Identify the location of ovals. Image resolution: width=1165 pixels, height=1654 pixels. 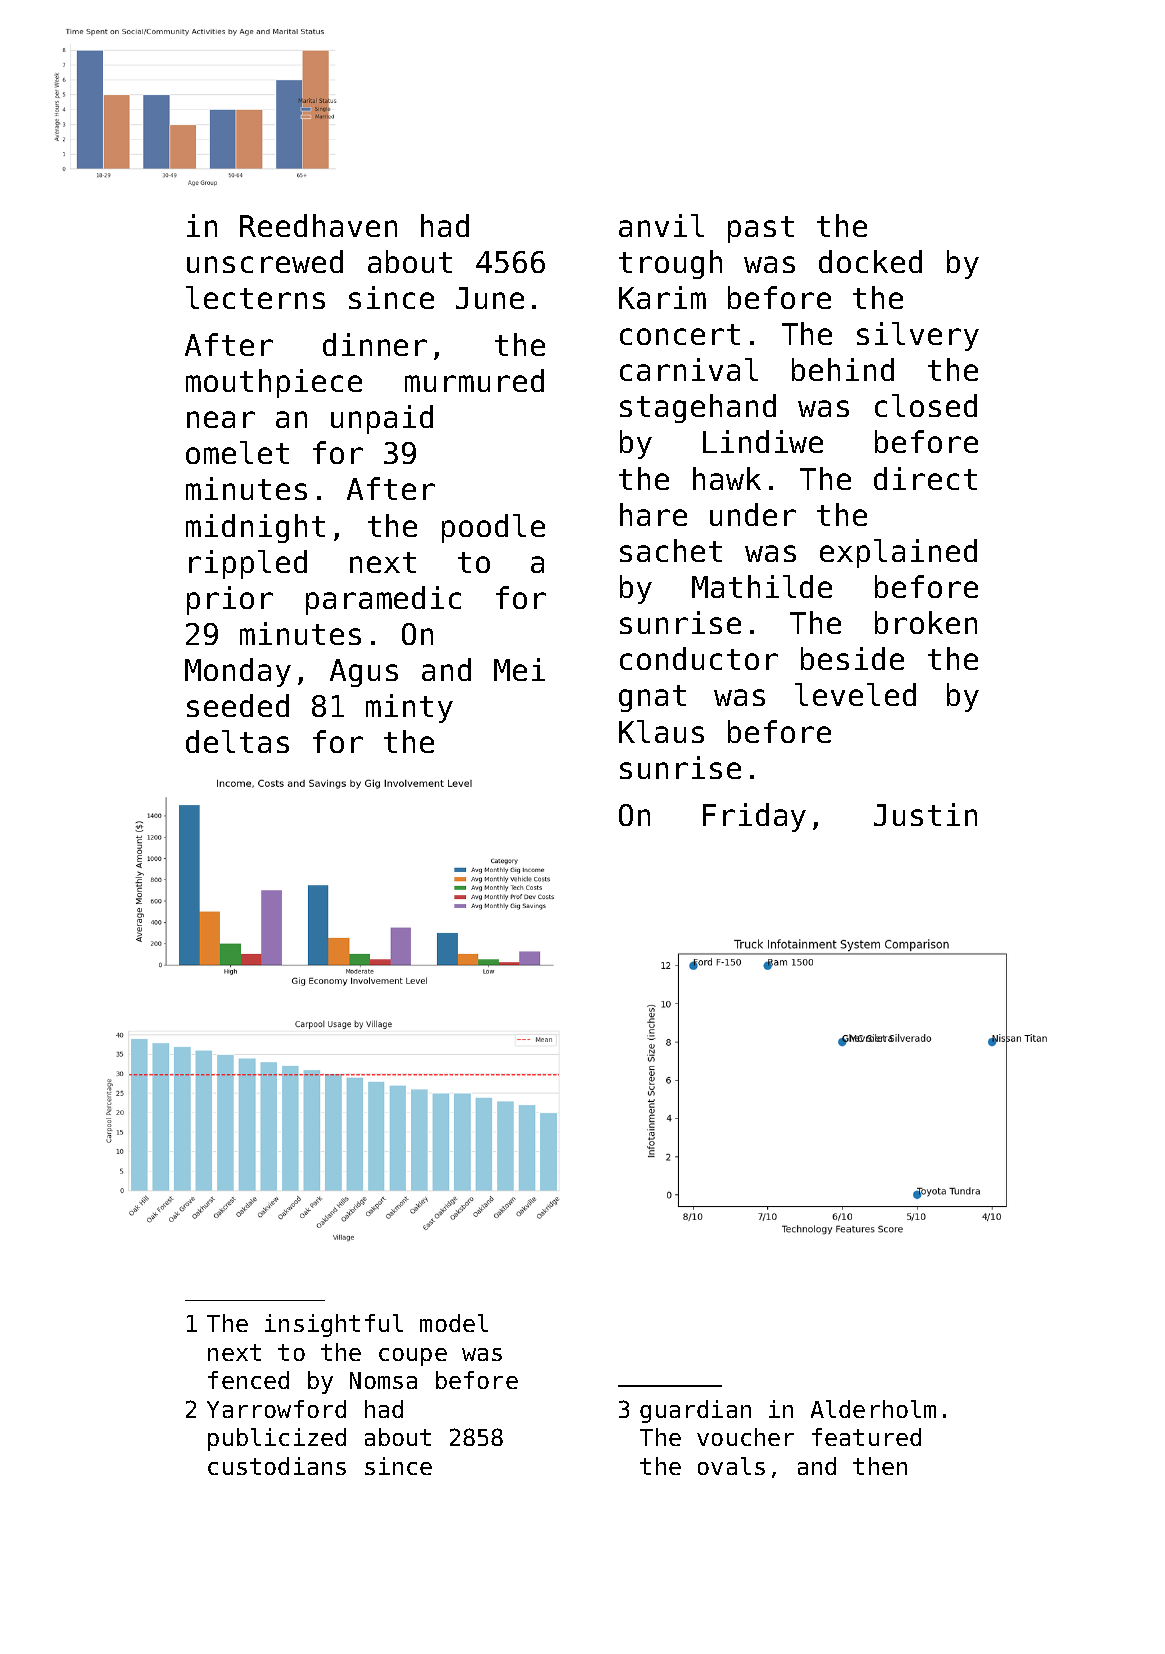
(731, 1466).
